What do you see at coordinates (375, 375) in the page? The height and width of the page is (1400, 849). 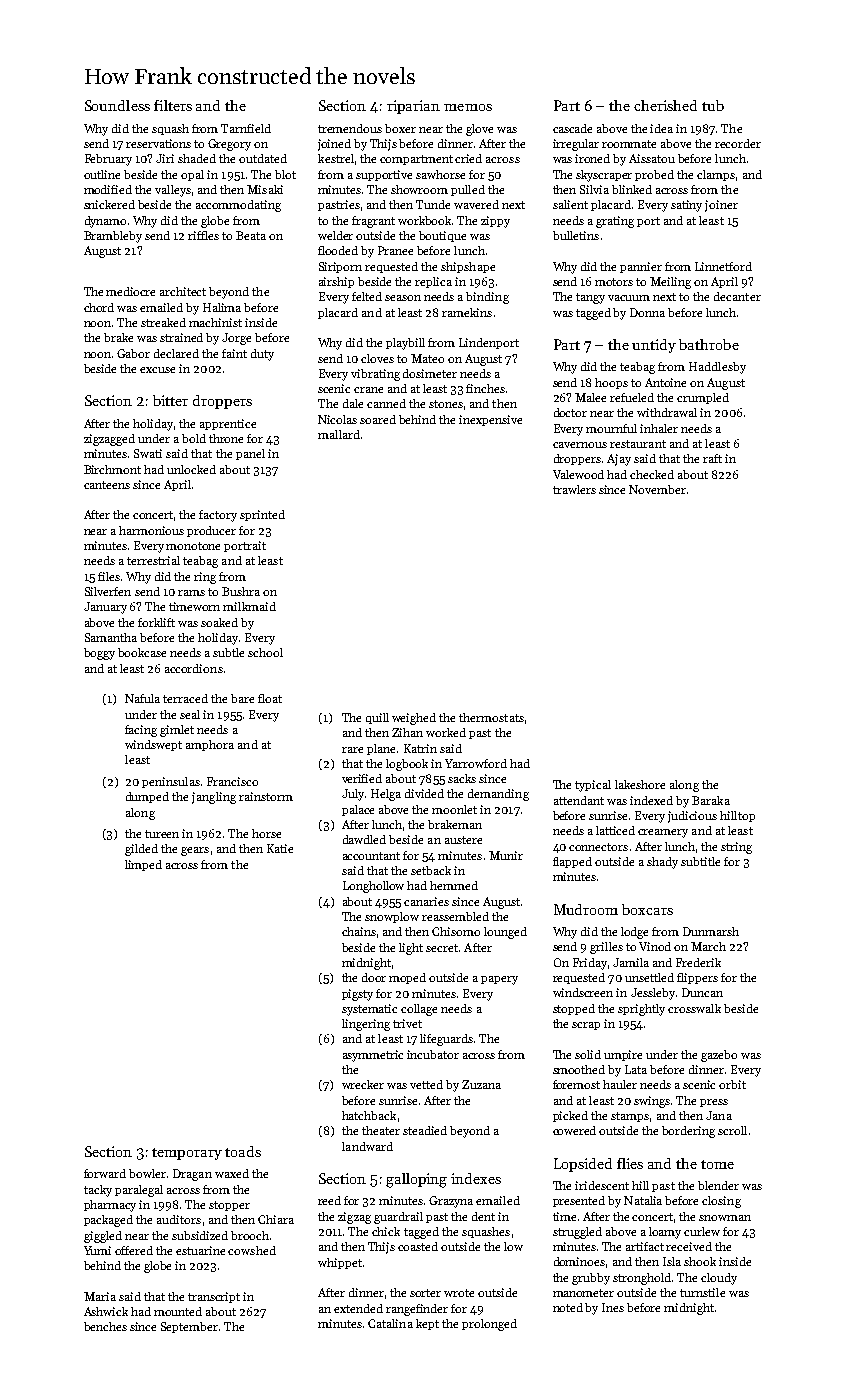 I see `vibrating` at bounding box center [375, 375].
